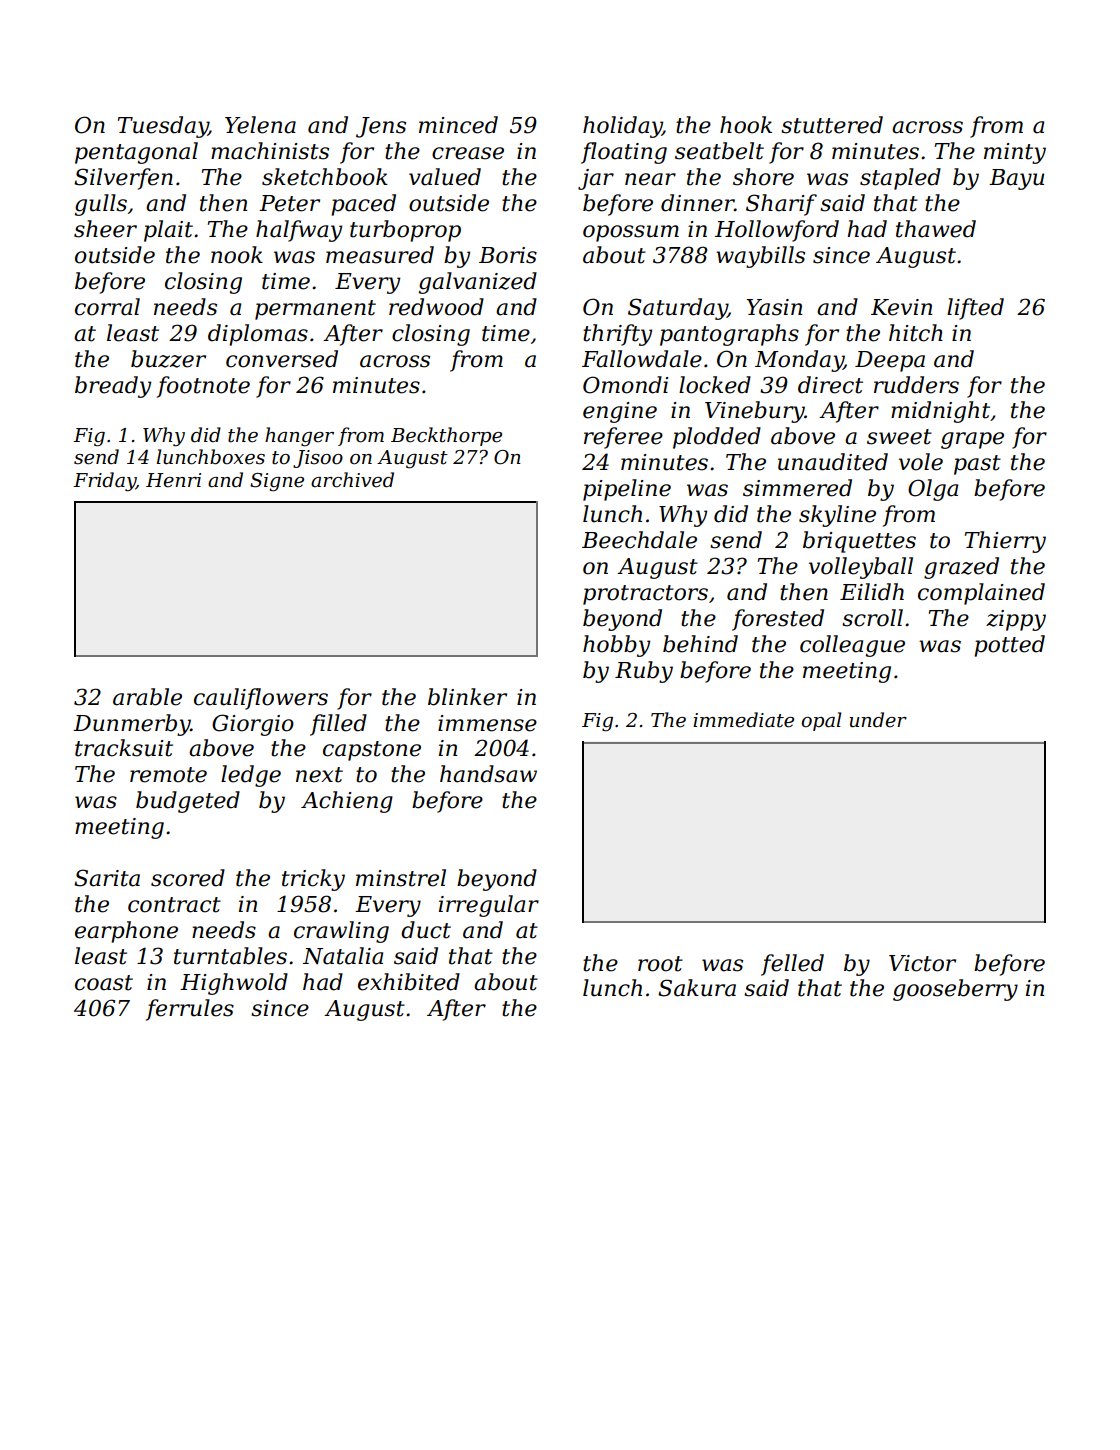  What do you see at coordinates (174, 905) in the screenshot?
I see `contract` at bounding box center [174, 905].
